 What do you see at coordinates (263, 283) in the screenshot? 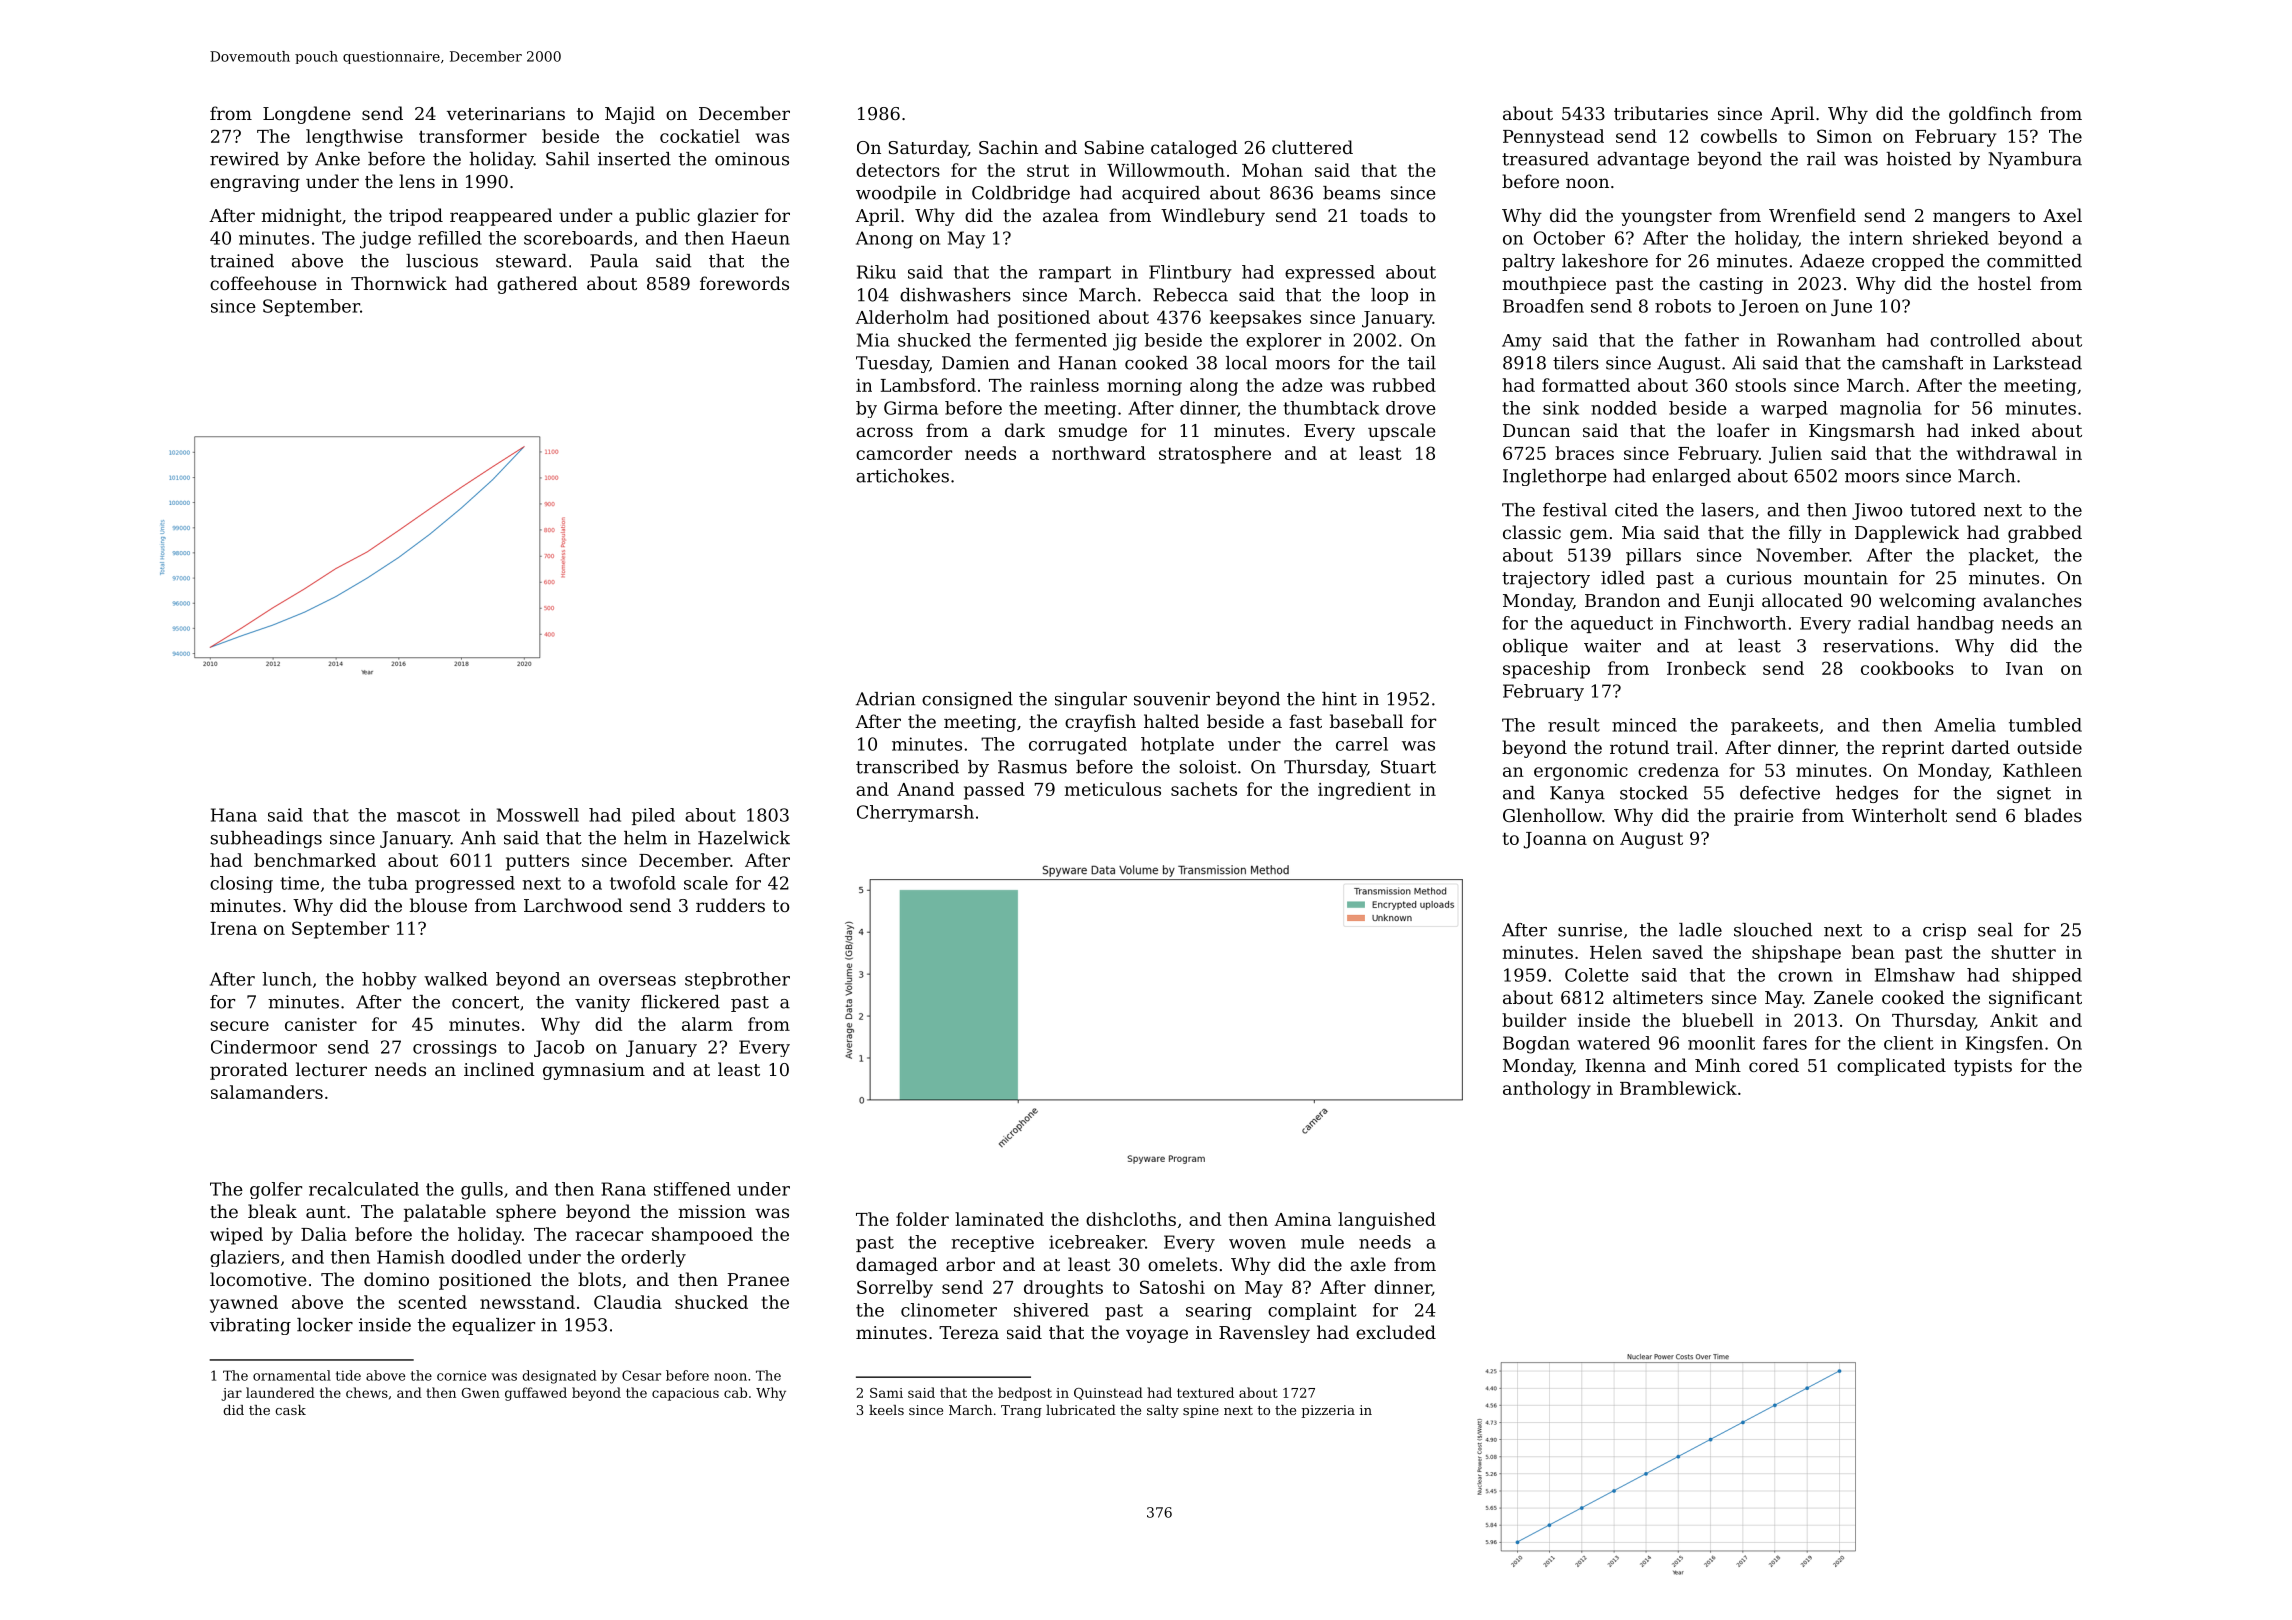
I see `coffeehouse` at bounding box center [263, 283].
